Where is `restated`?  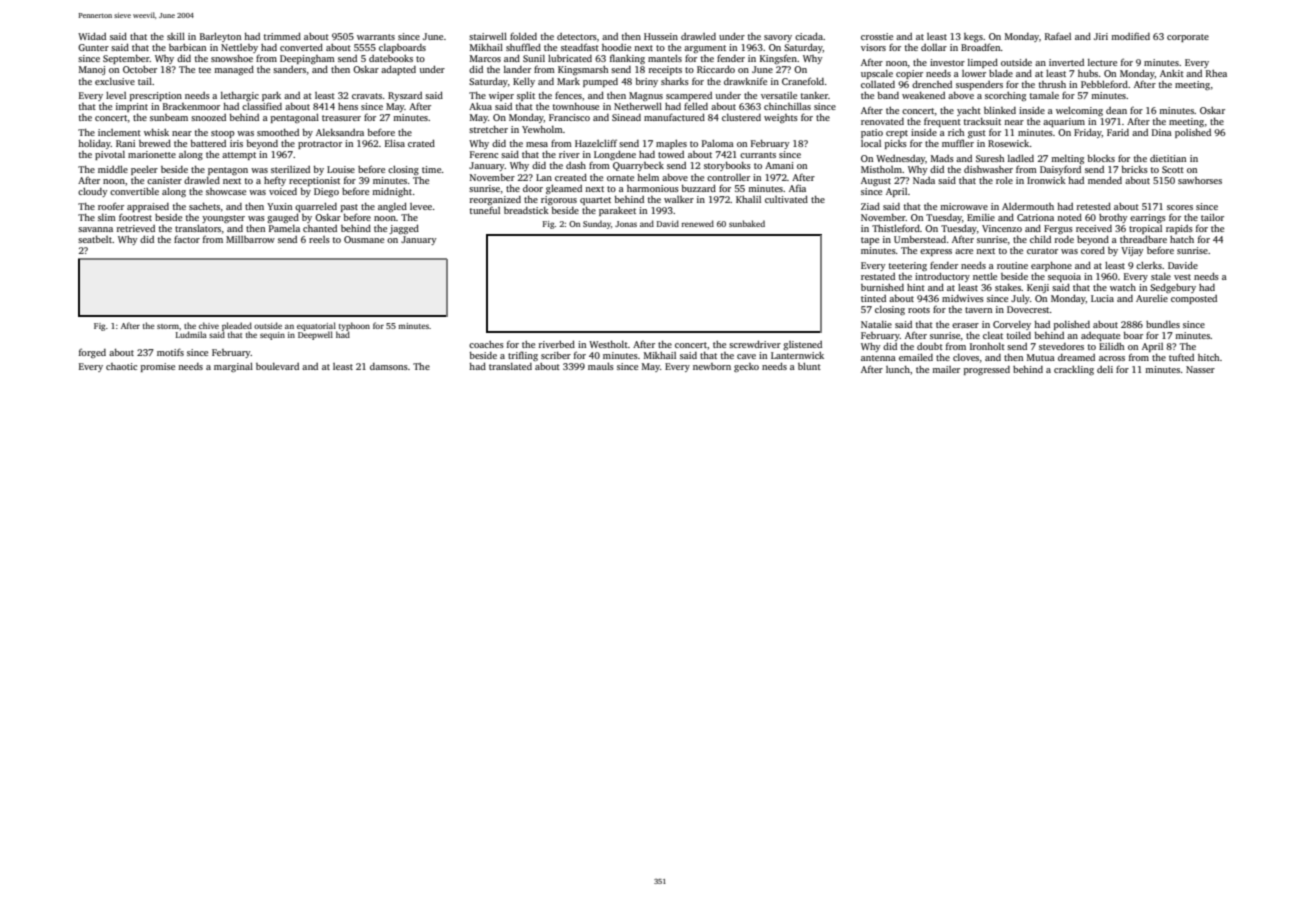 restated is located at coordinates (878, 276).
